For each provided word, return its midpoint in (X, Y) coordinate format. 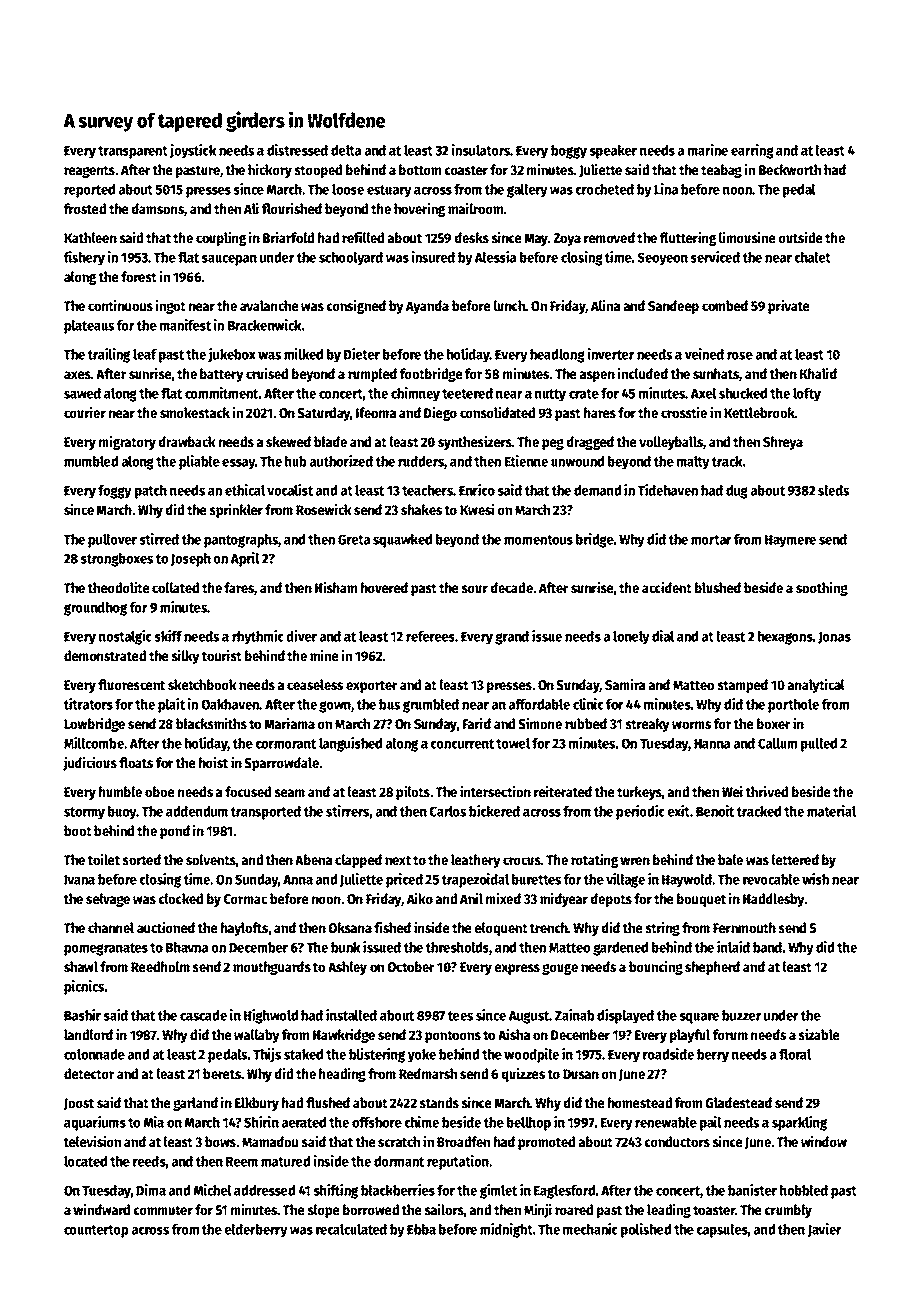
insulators (481, 150)
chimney (415, 394)
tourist (222, 655)
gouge (560, 969)
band (767, 947)
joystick (193, 151)
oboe (160, 792)
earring (752, 151)
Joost (79, 1104)
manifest (185, 325)
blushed (718, 588)
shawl (81, 967)
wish (815, 879)
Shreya (783, 443)
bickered (494, 811)
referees (430, 636)
